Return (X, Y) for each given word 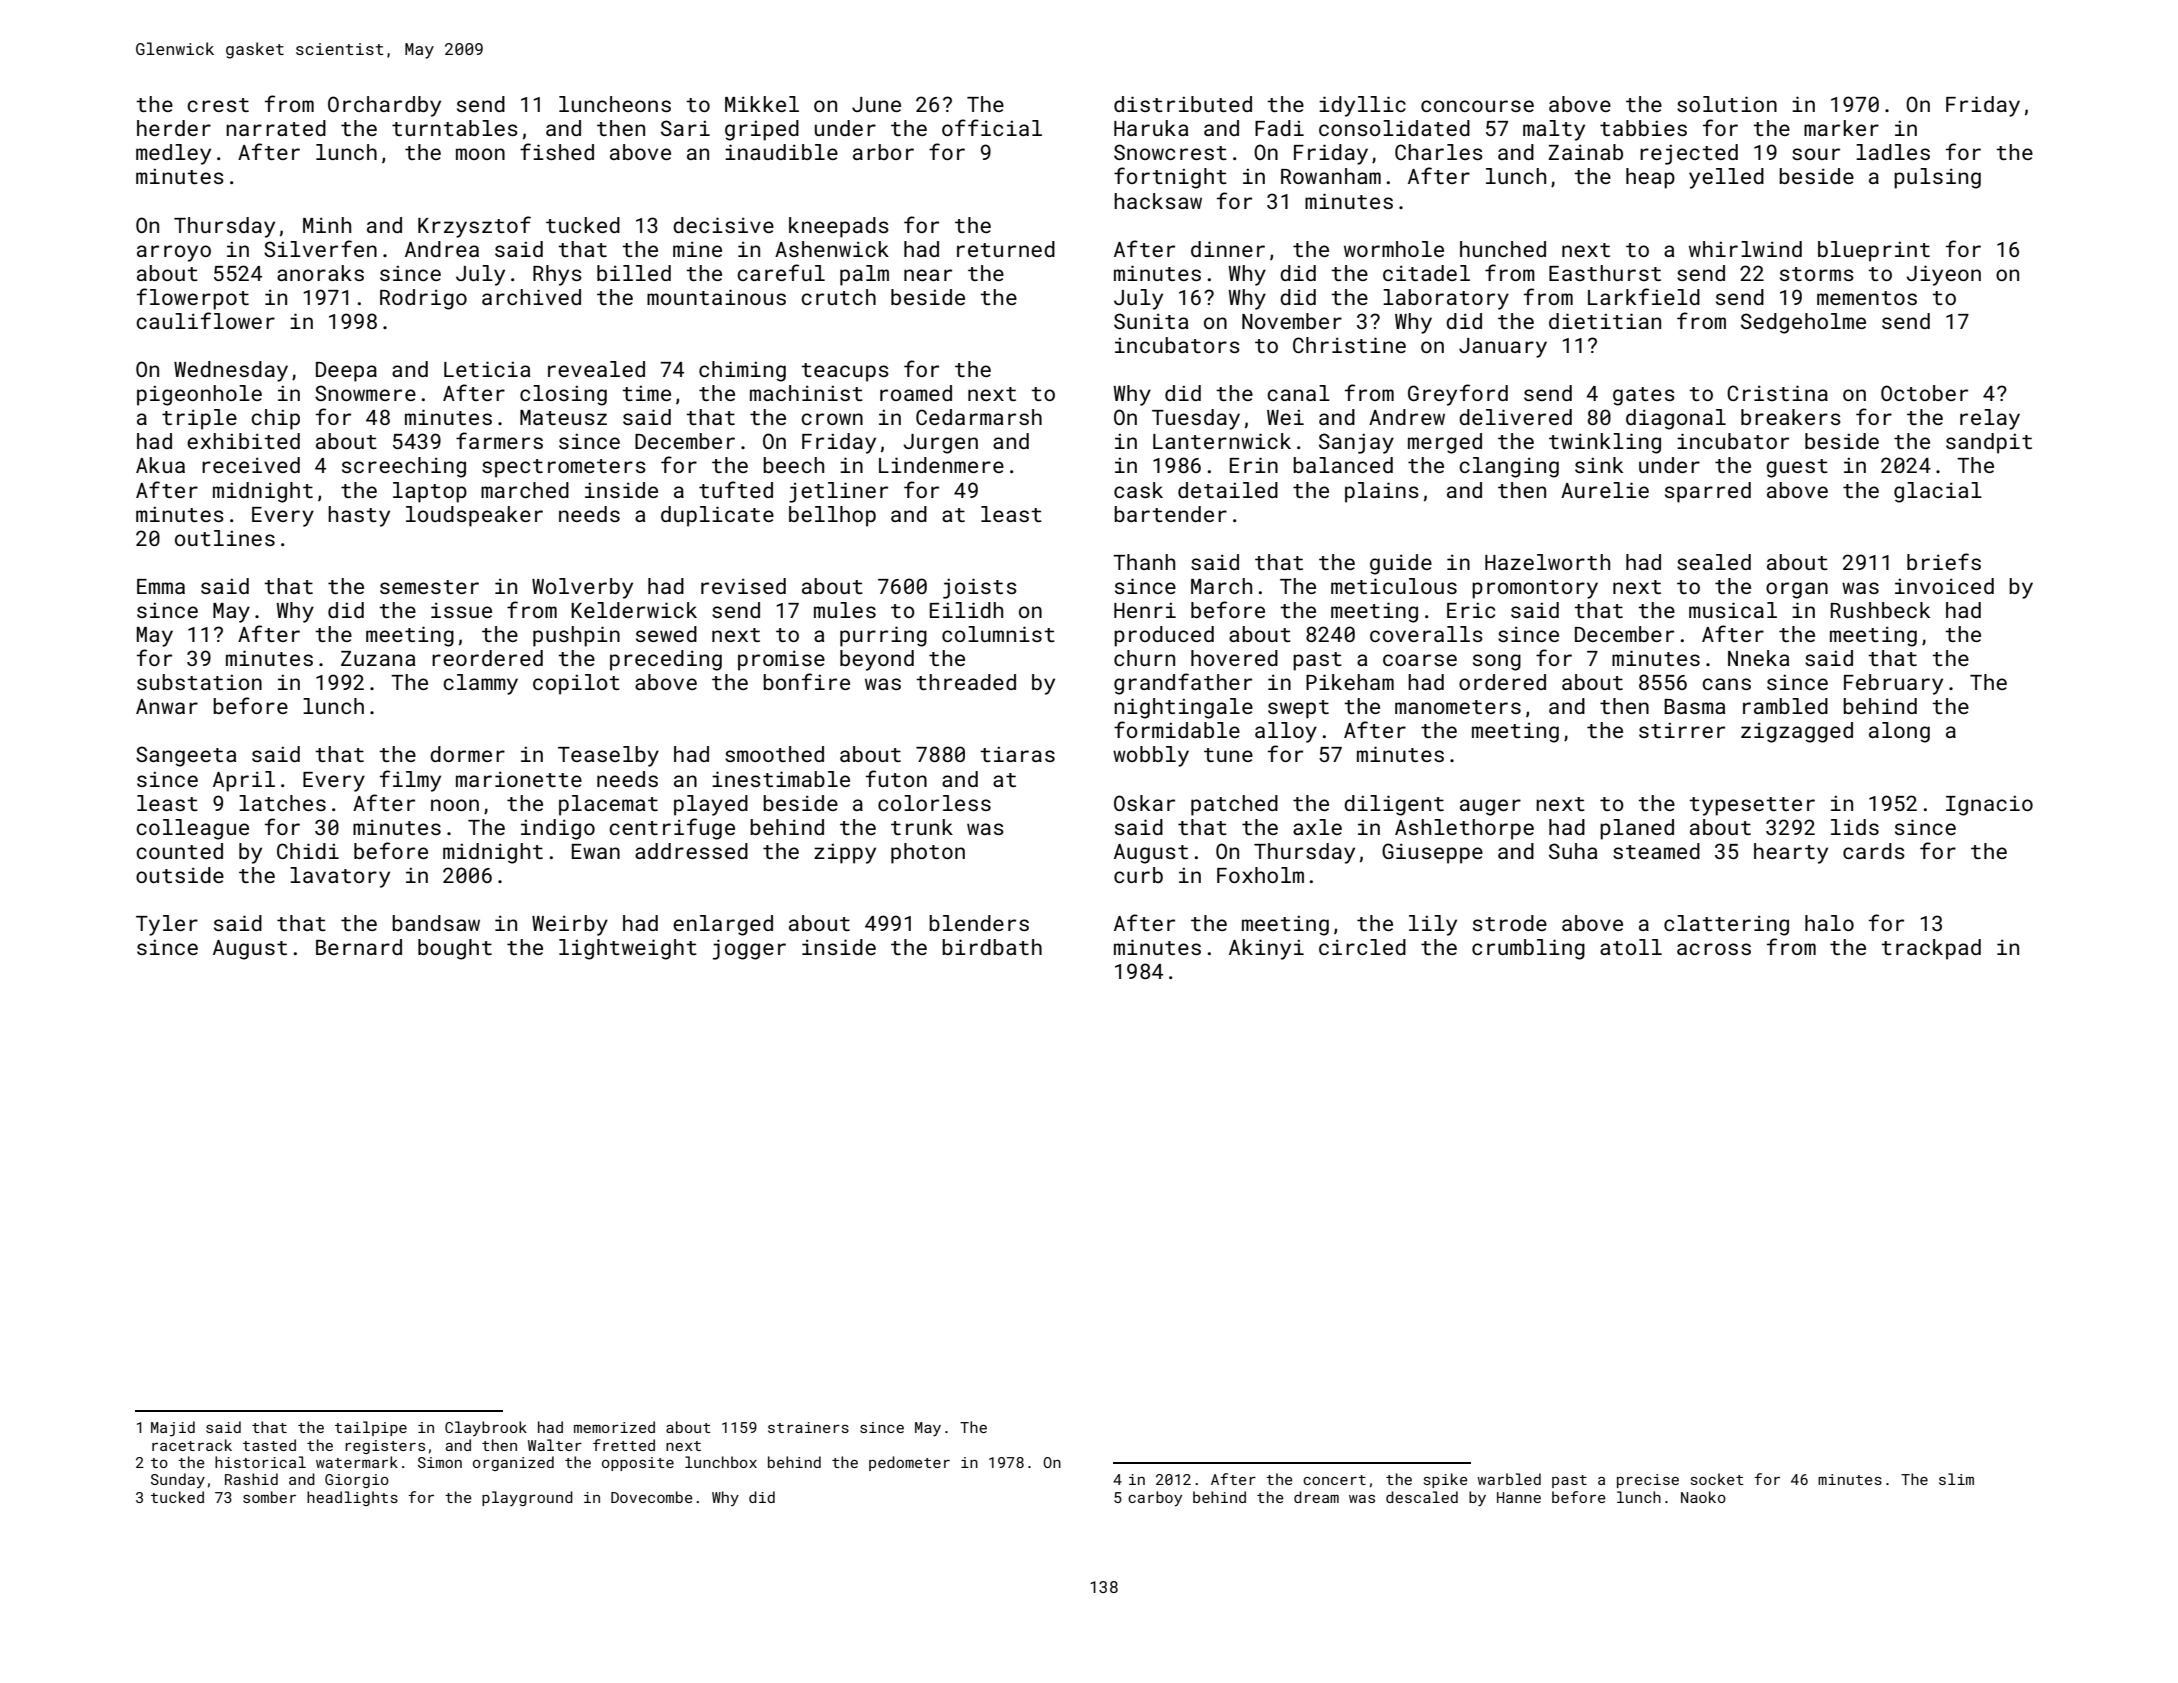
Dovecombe (652, 1497)
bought (455, 949)
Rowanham (1331, 176)
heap (1650, 178)
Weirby (570, 925)
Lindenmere (941, 465)
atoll (1631, 947)
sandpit (1989, 443)
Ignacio (1989, 805)
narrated (276, 128)
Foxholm (1260, 875)
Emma (161, 586)
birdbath (992, 947)
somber (269, 1497)
